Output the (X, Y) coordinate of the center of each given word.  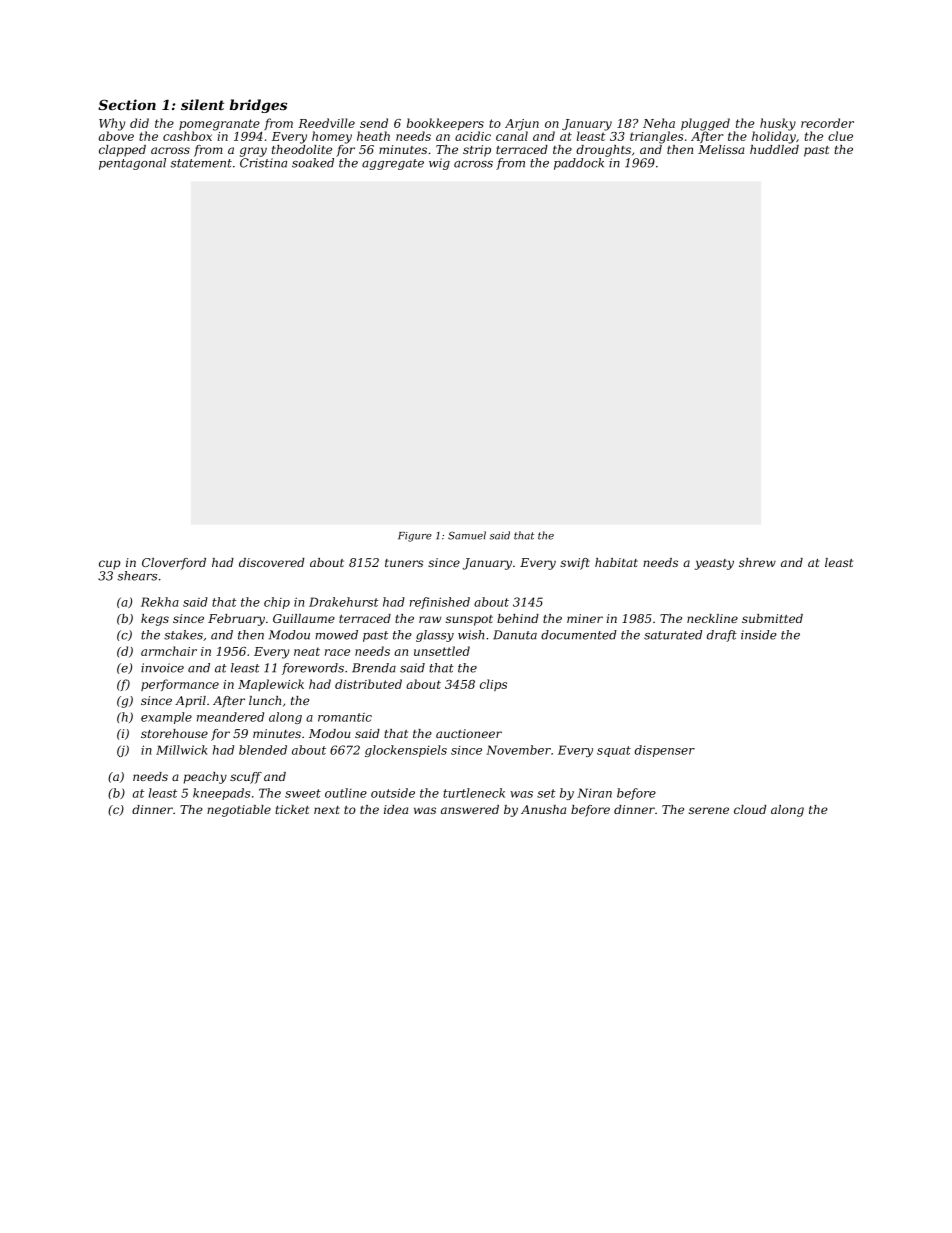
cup (109, 565)
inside (759, 635)
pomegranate (219, 125)
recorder (827, 123)
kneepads (221, 794)
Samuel (467, 535)
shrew (757, 562)
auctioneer (469, 733)
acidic (473, 136)
